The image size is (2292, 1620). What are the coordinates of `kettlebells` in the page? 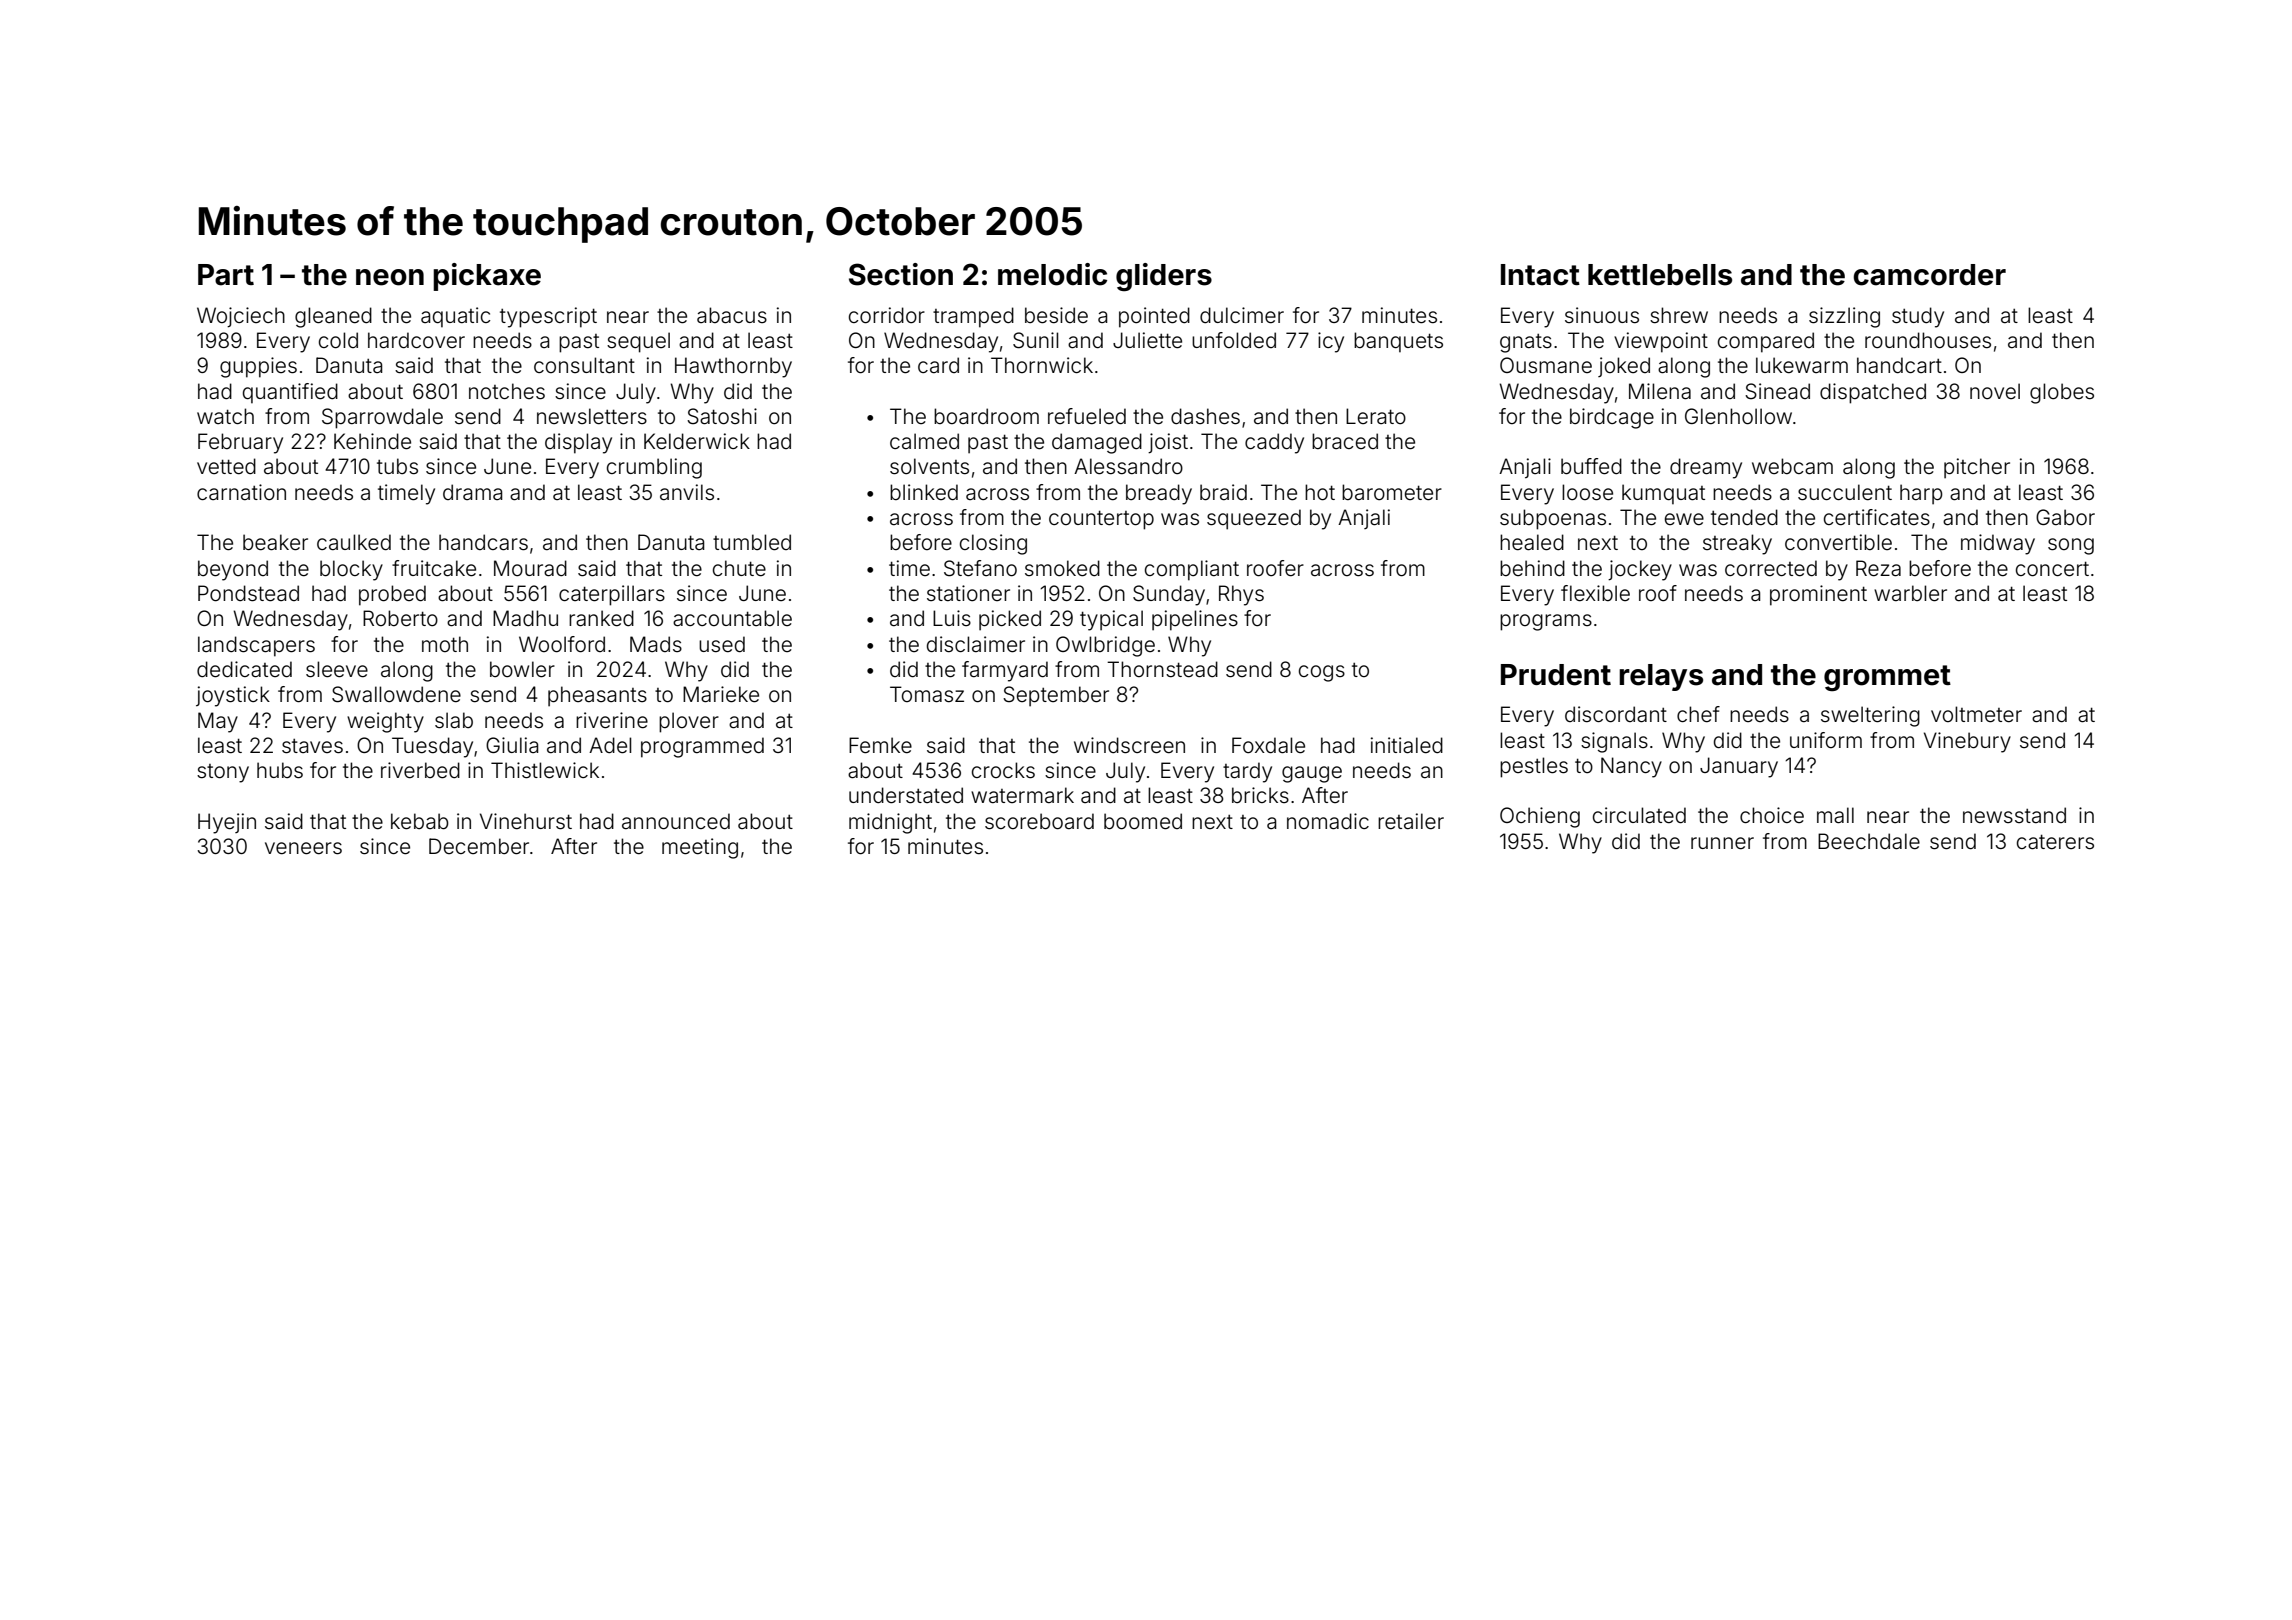 It's located at (1660, 275).
